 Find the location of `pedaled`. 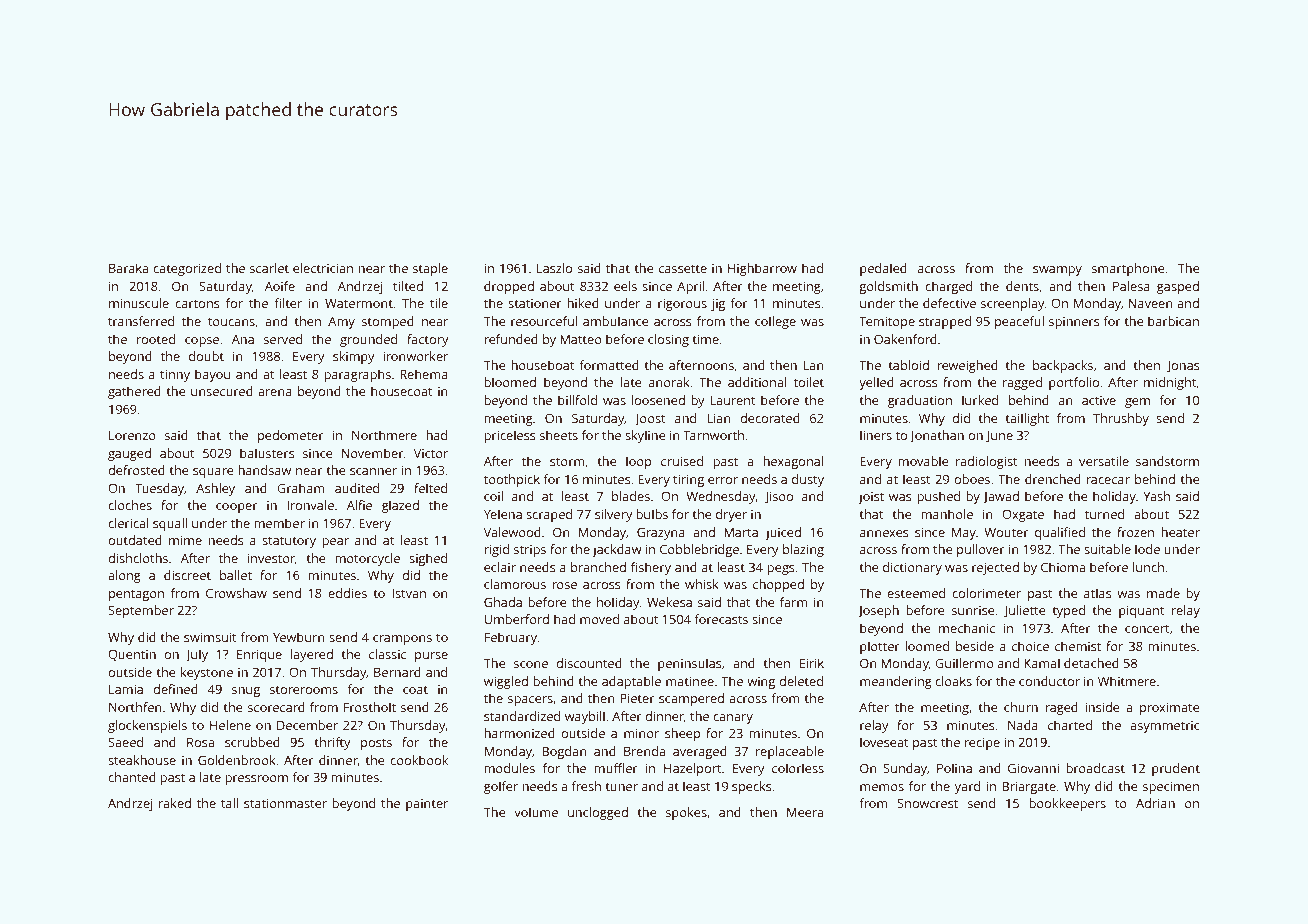

pedaled is located at coordinates (883, 269).
